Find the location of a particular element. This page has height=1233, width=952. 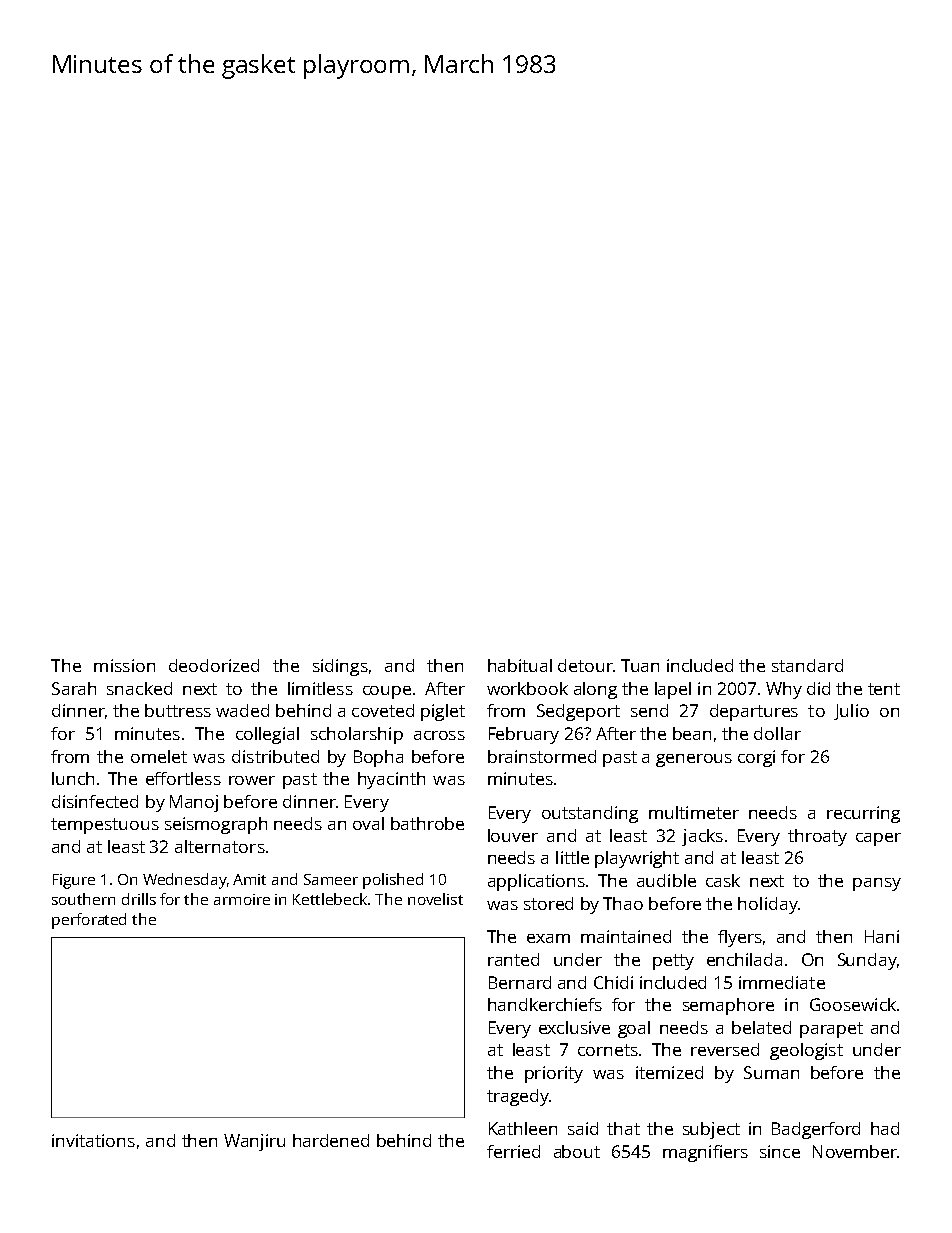

invitations is located at coordinates (93, 1140).
